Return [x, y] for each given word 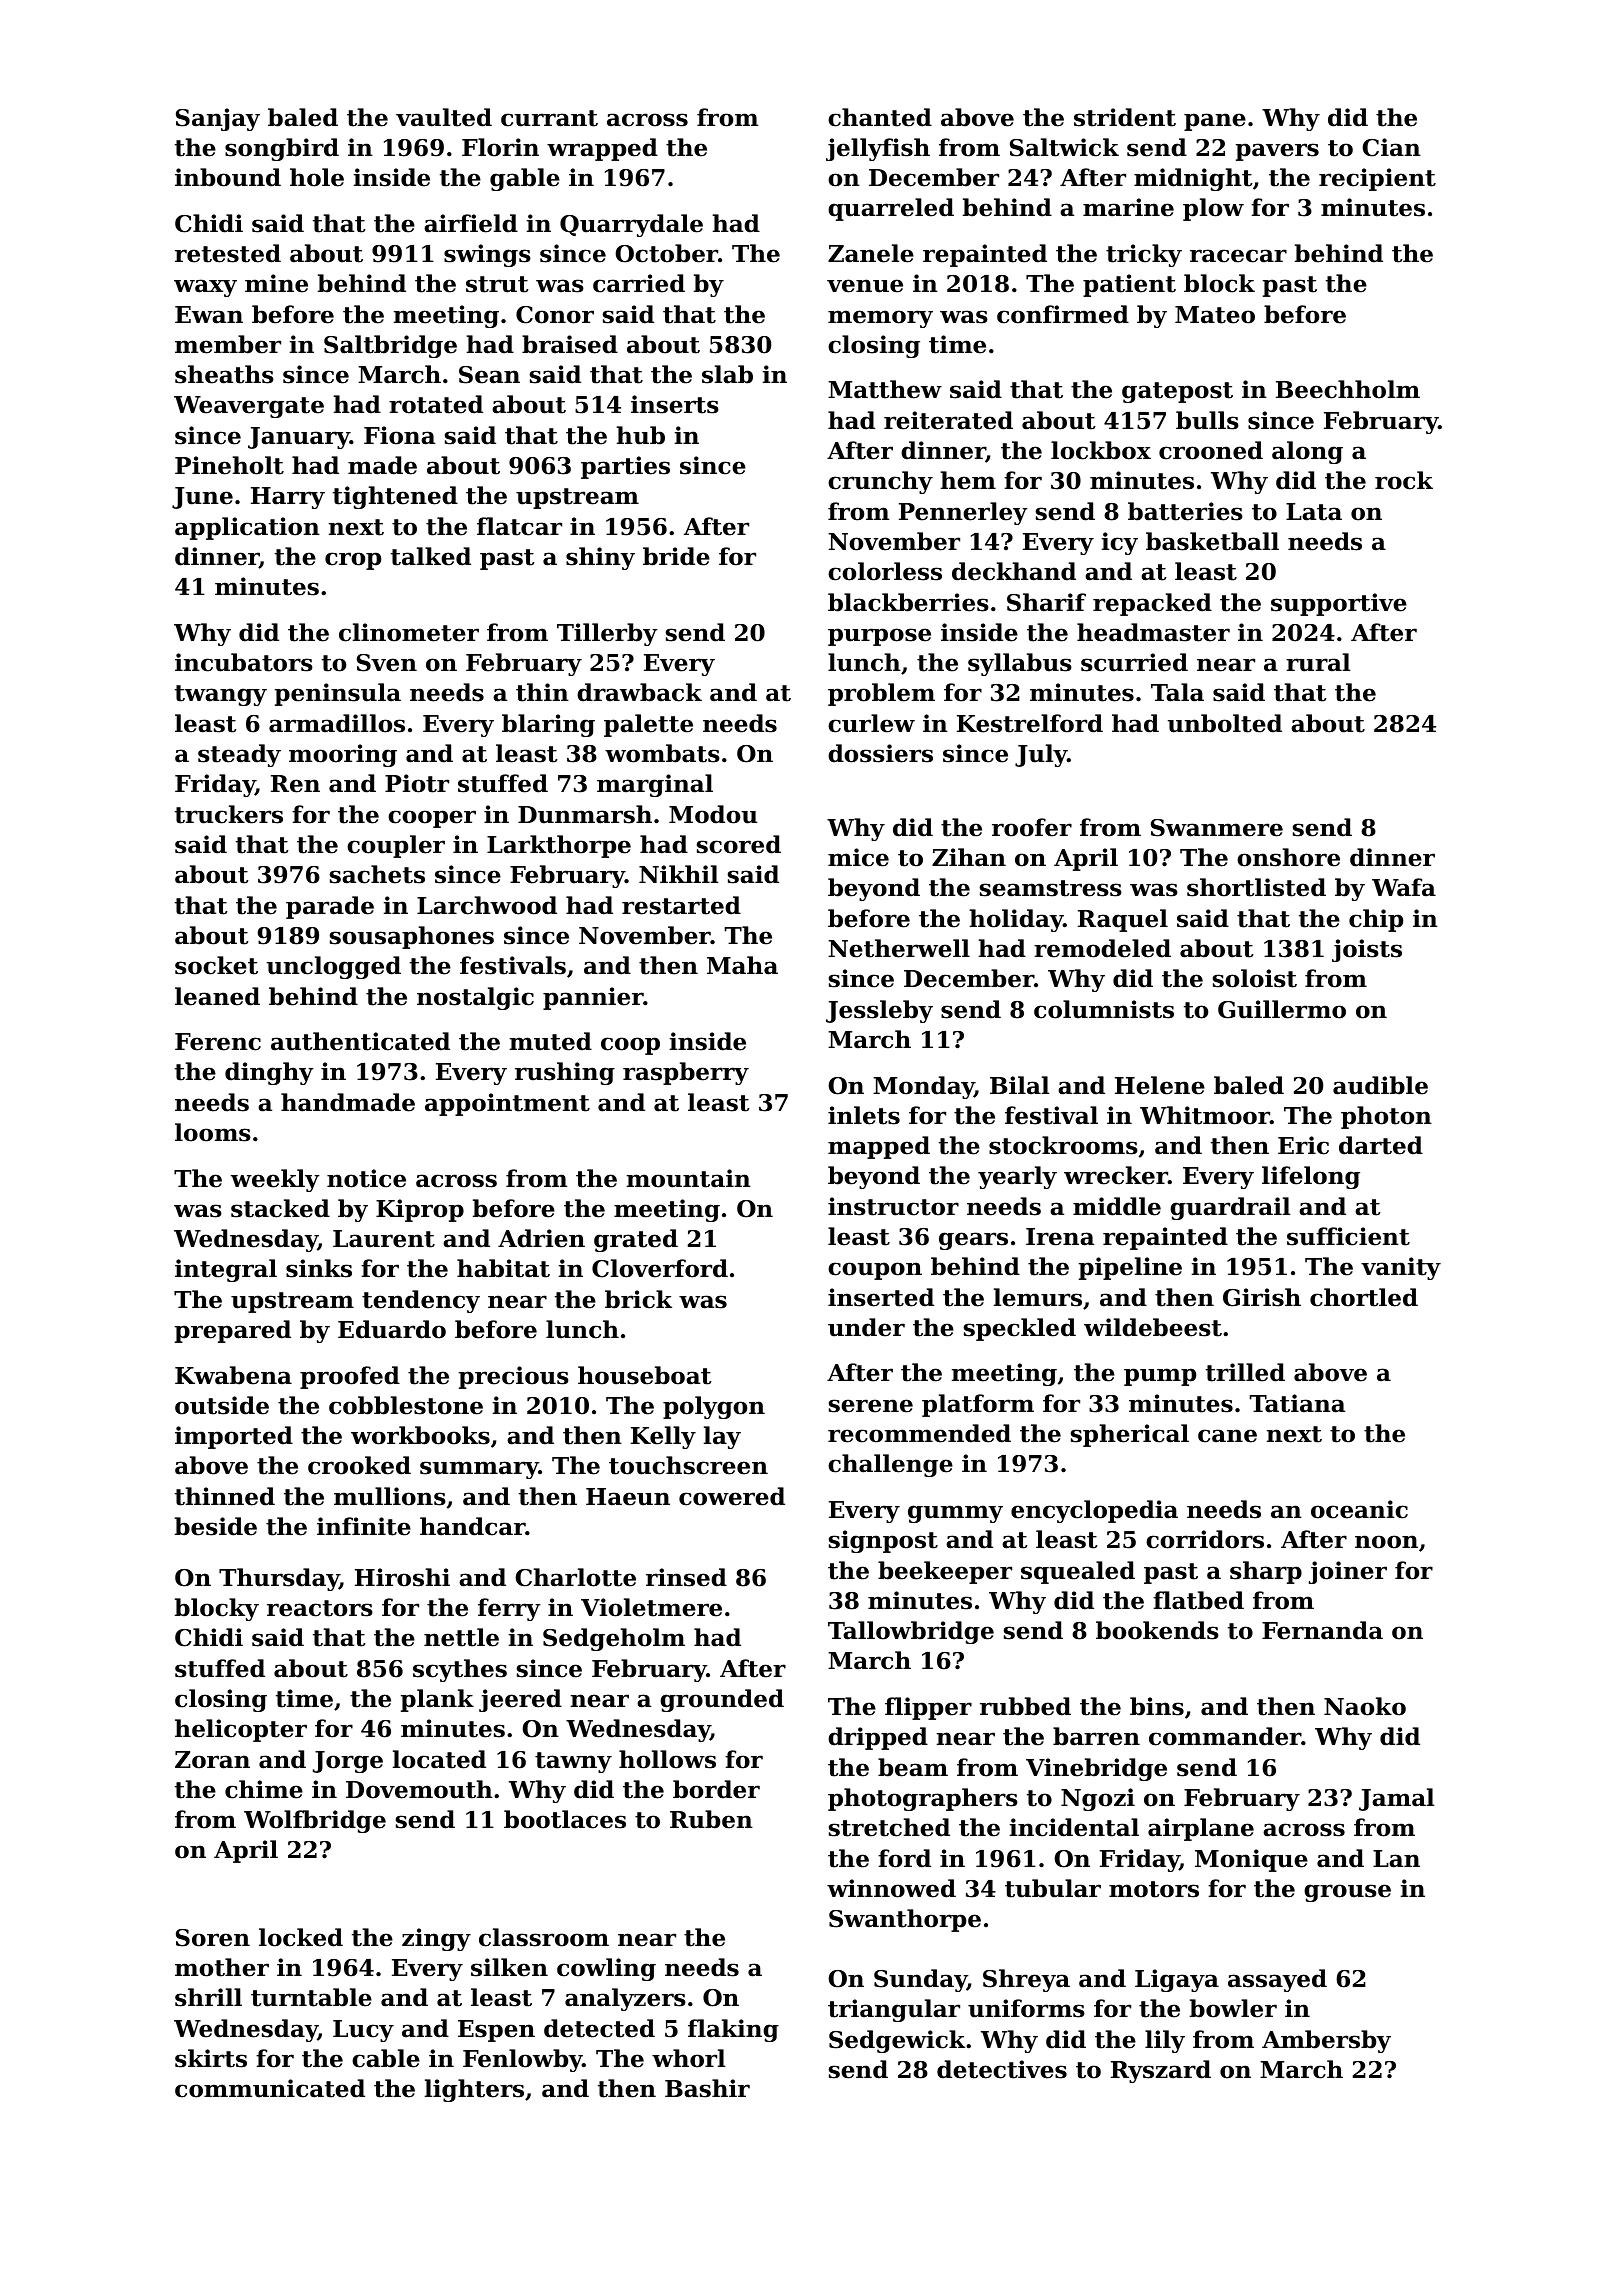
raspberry [686, 1073]
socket [216, 965]
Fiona [399, 435]
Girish [1262, 1297]
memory [880, 319]
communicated [270, 2088]
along [1307, 452]
